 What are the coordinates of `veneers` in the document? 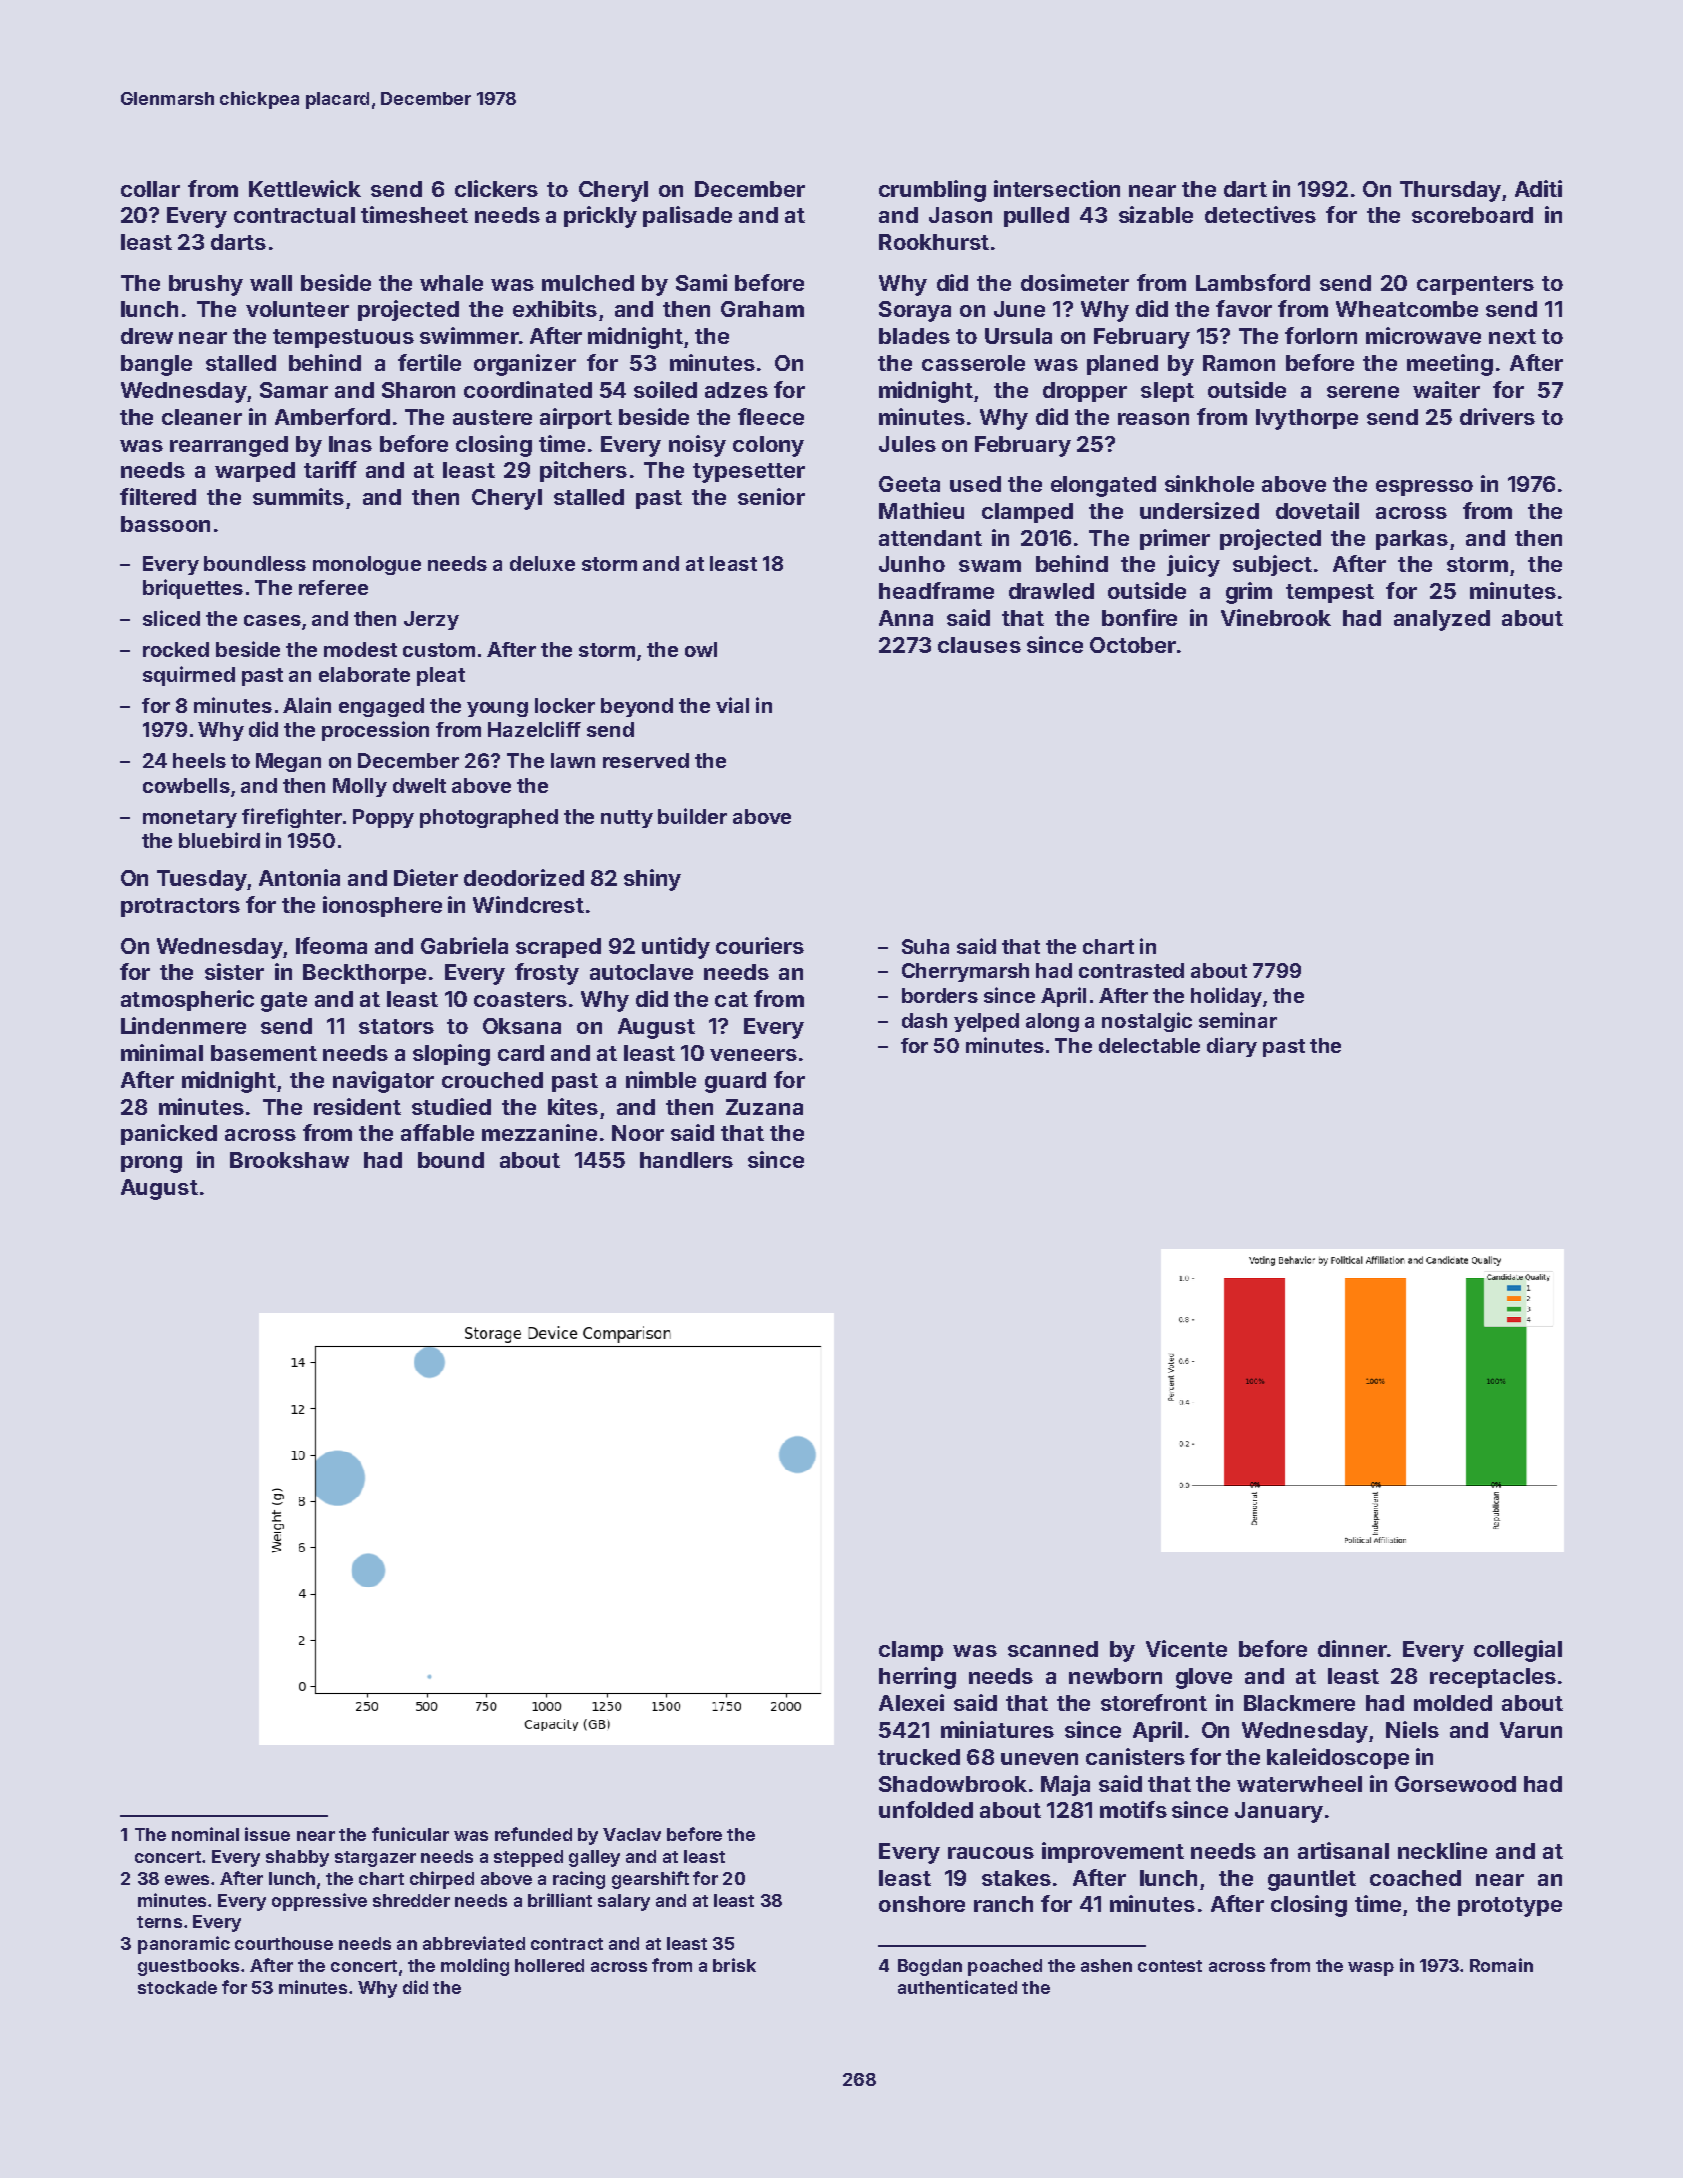 It's located at (753, 1055).
